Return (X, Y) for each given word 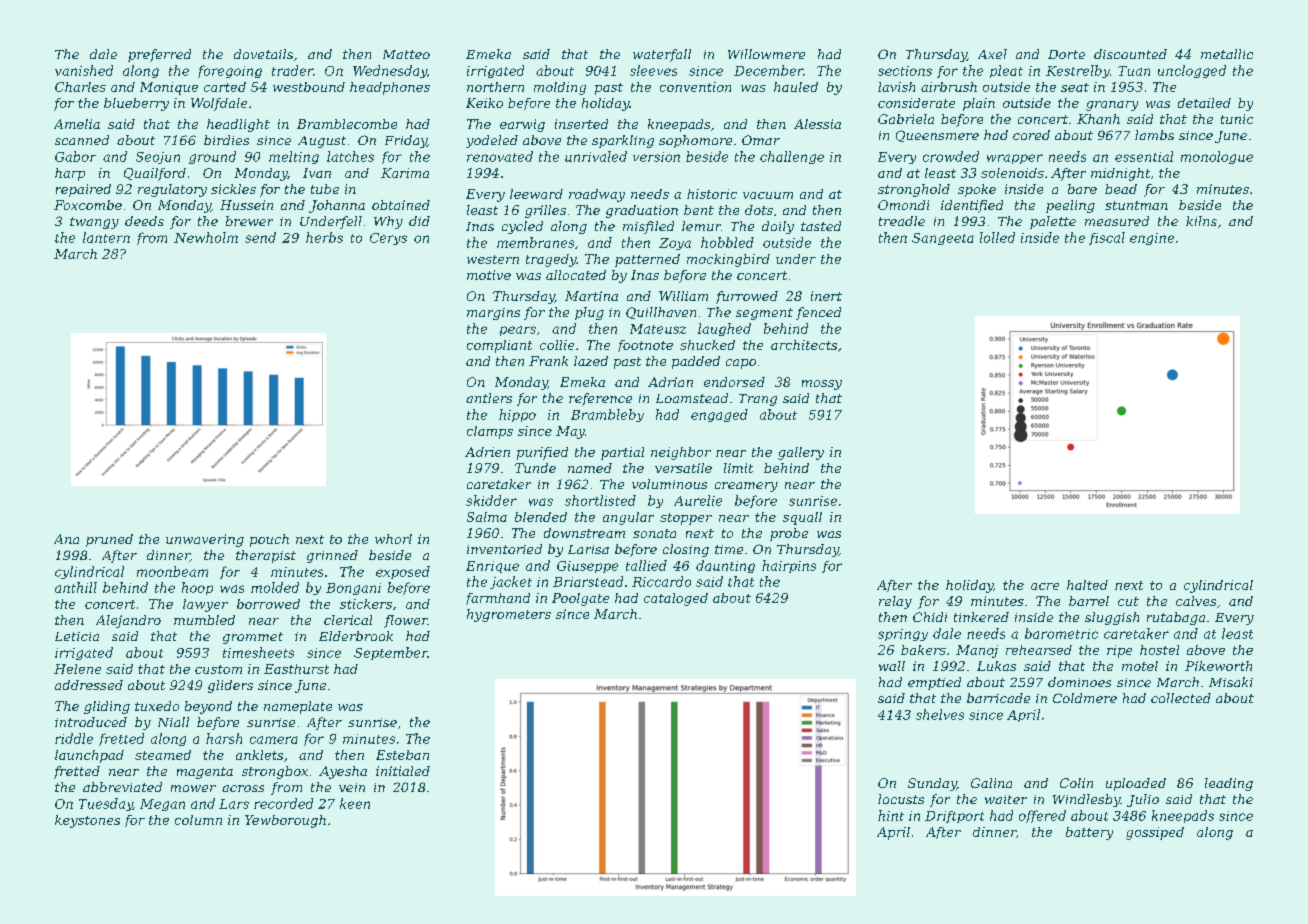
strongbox (275, 772)
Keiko (484, 103)
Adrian (670, 382)
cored (1031, 135)
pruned (109, 540)
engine (1152, 239)
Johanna (337, 206)
